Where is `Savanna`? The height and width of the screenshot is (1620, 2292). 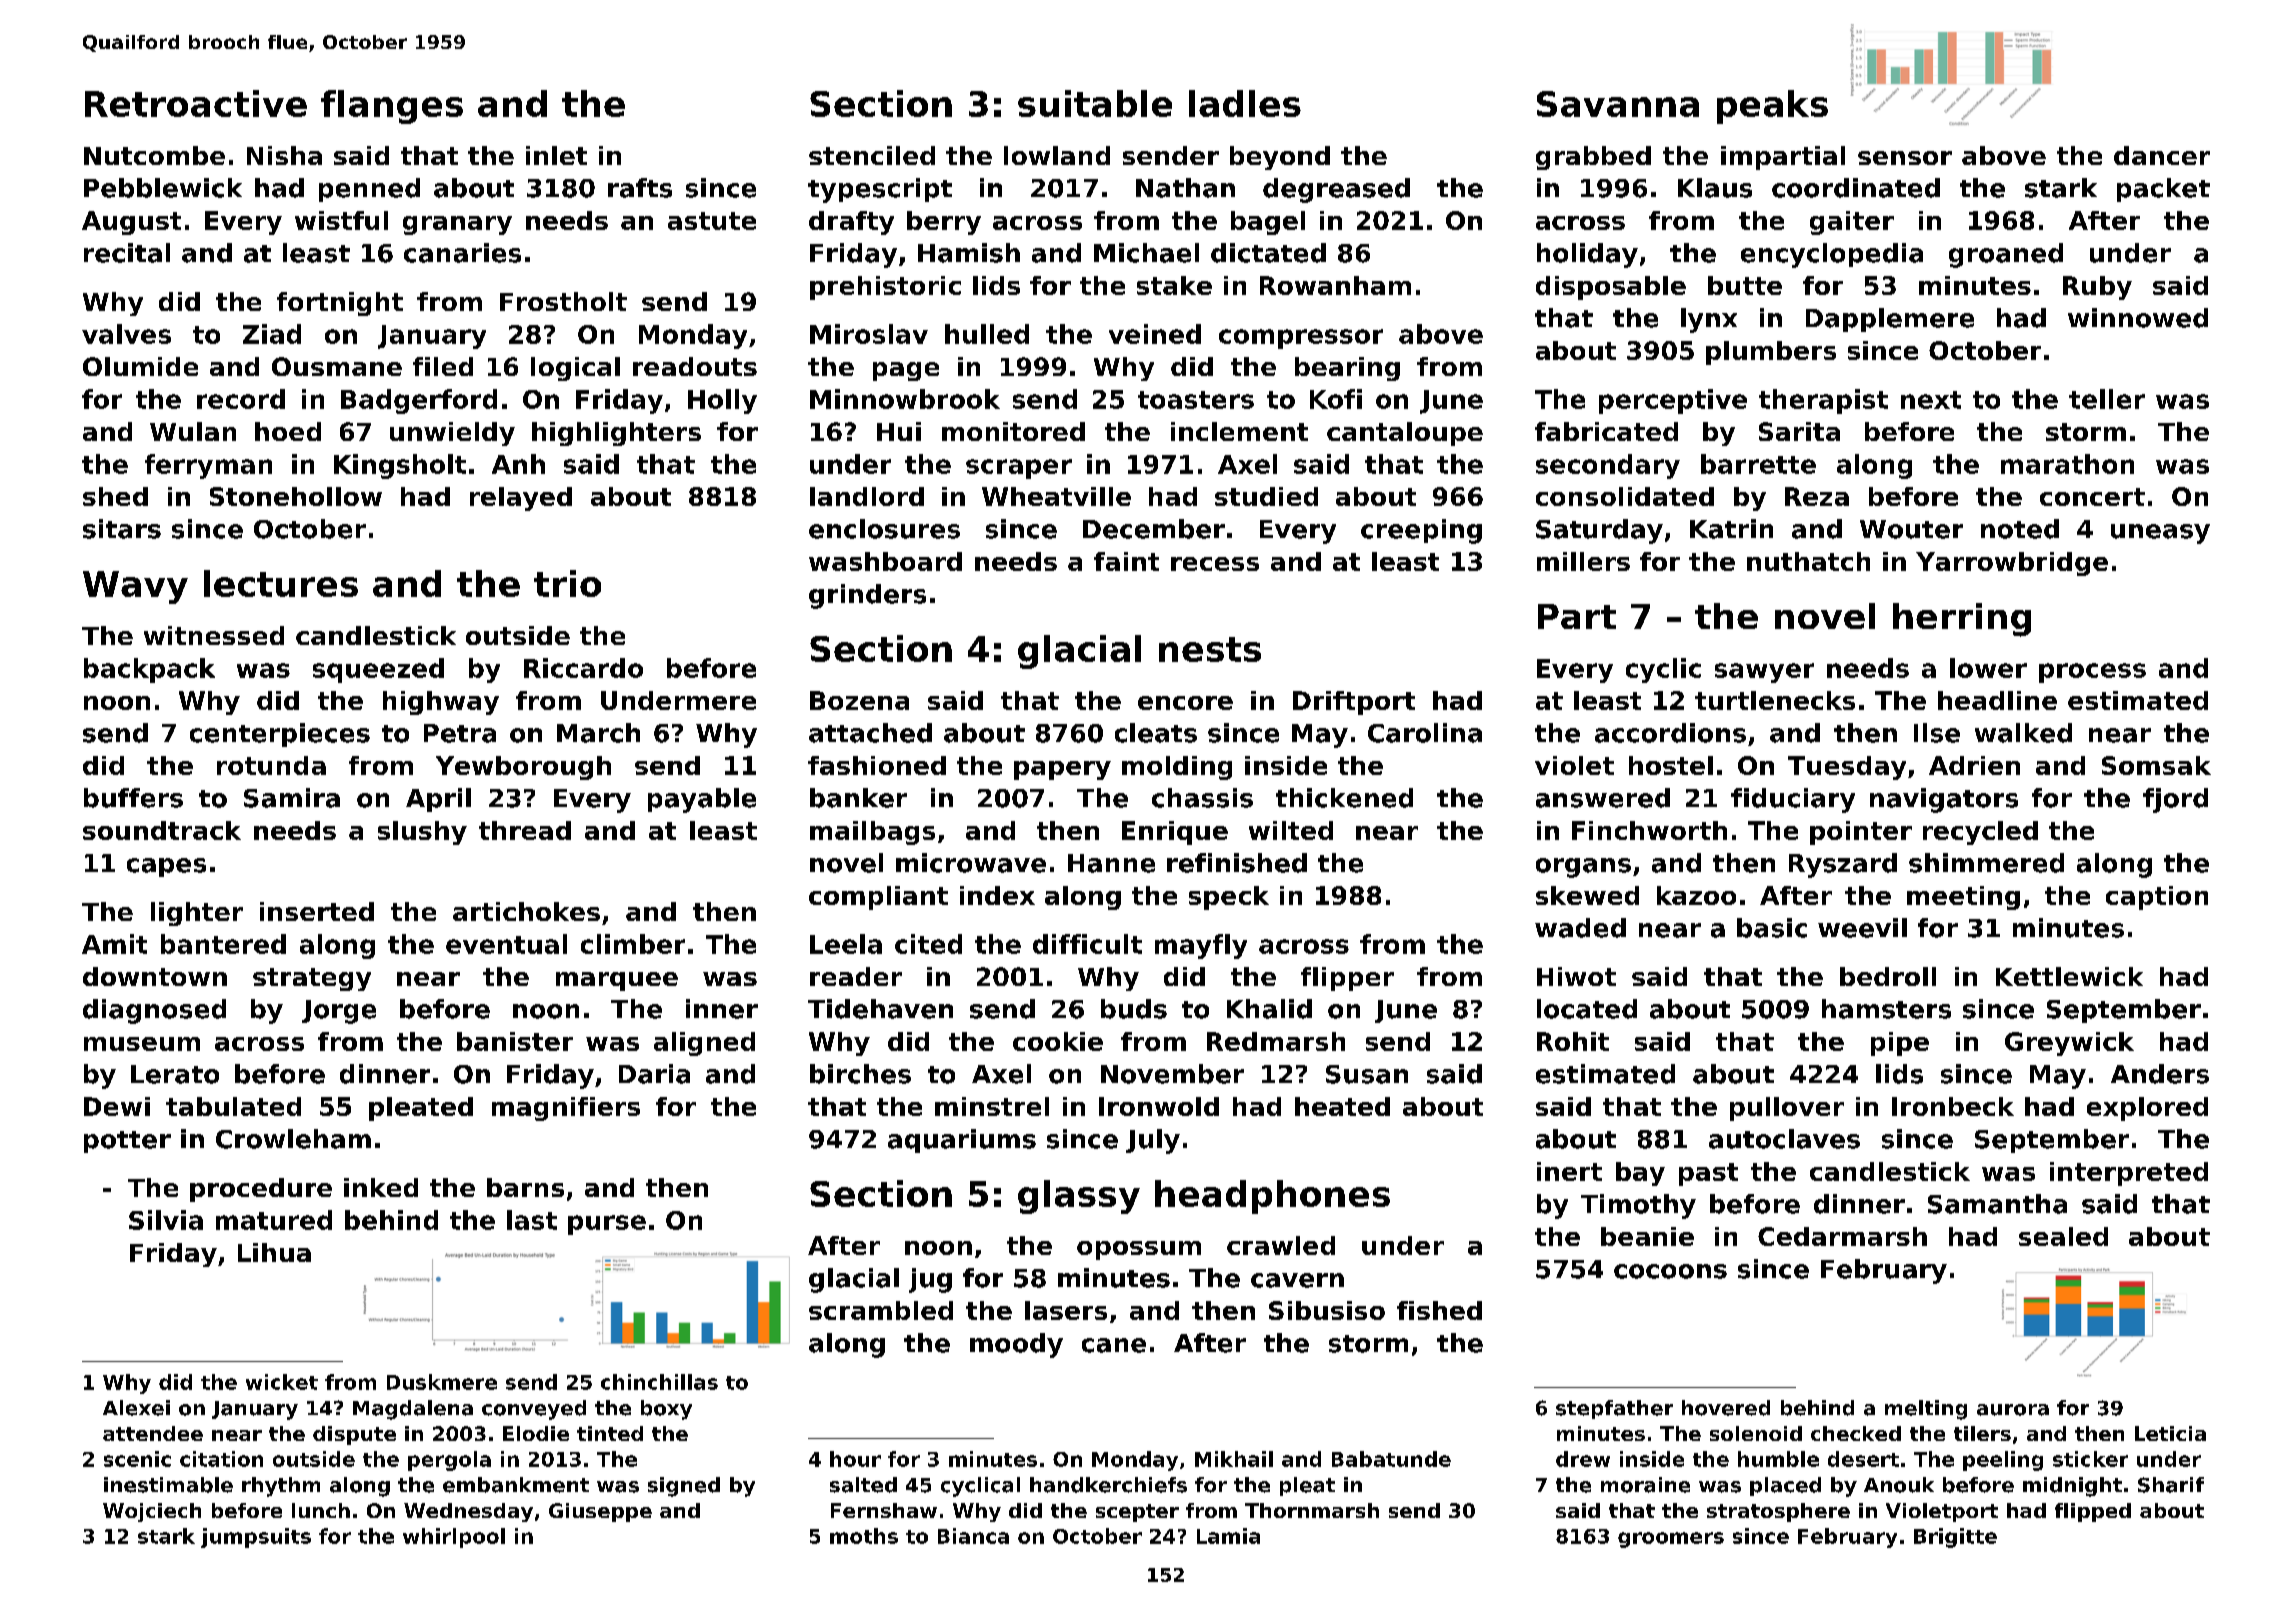
Savanna is located at coordinates (1618, 104).
